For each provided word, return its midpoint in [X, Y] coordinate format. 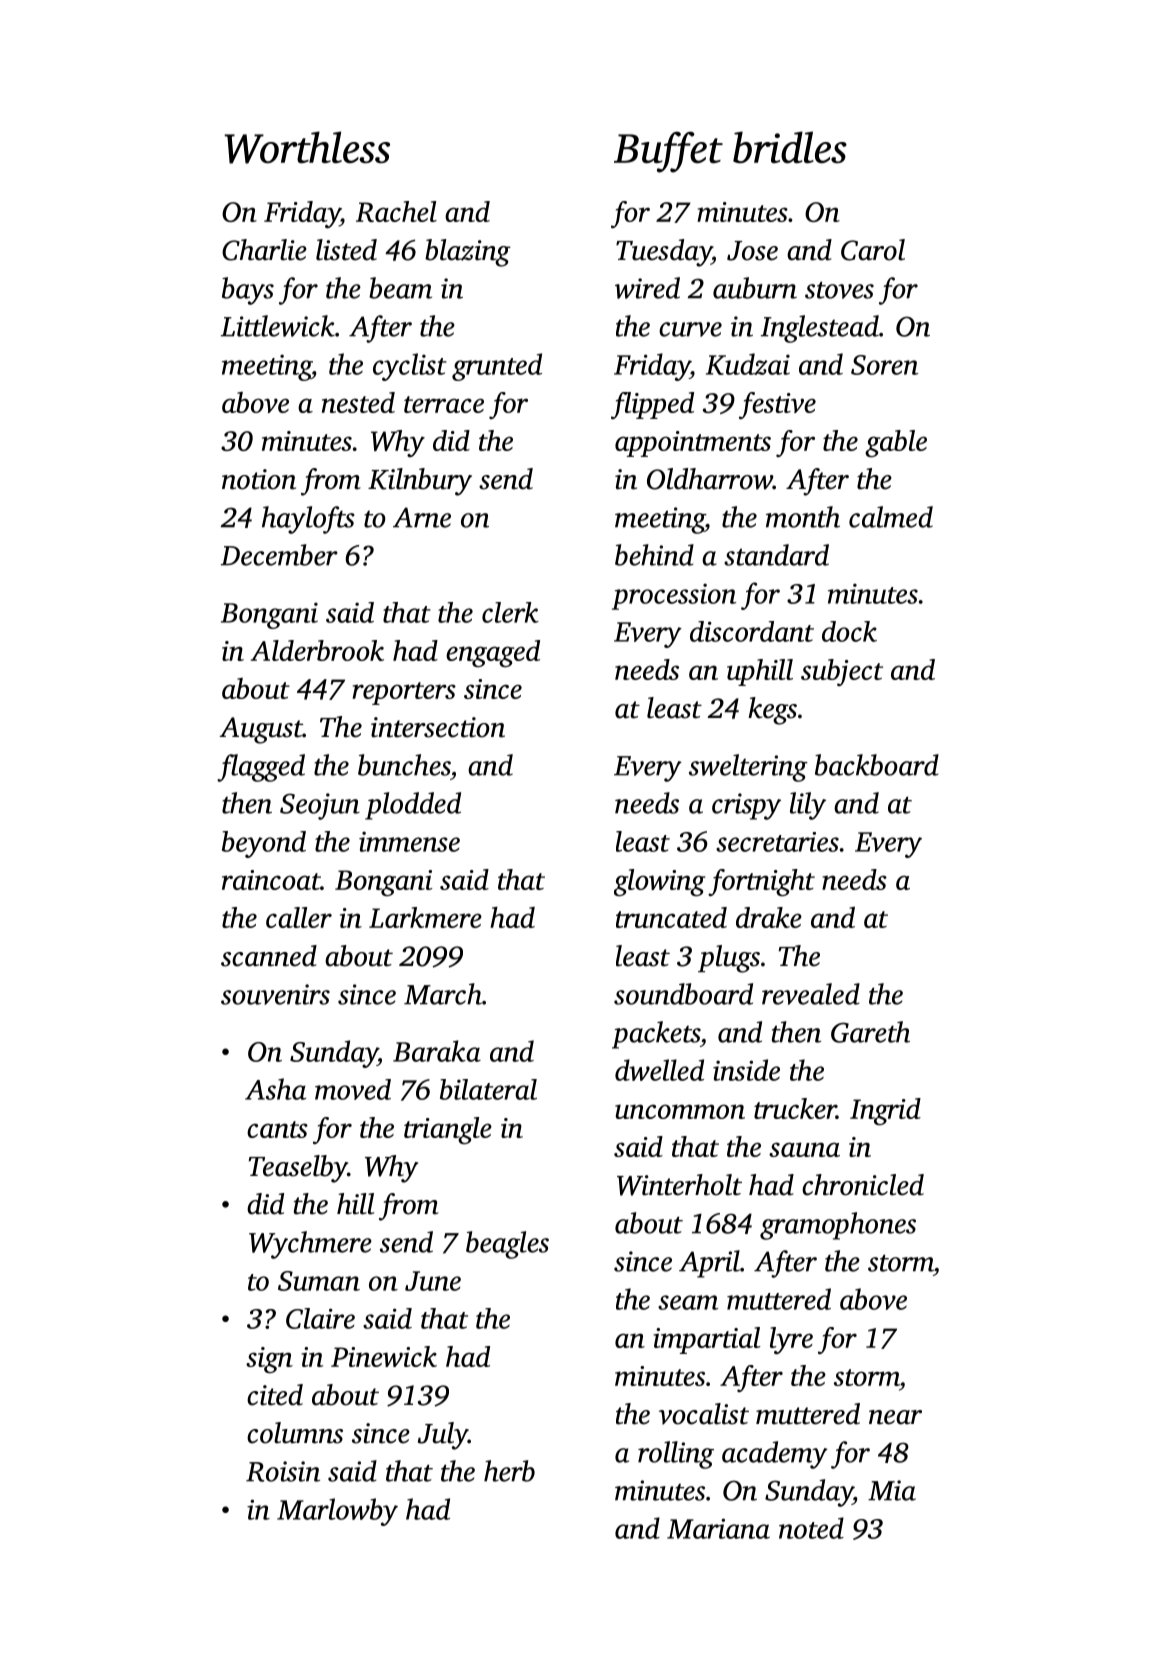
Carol [873, 250]
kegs [772, 711]
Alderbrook [317, 650]
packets [656, 1035]
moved [353, 1089]
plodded [413, 806]
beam [400, 288]
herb [509, 1471]
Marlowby [337, 1512]
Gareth [870, 1032]
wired [647, 288]
